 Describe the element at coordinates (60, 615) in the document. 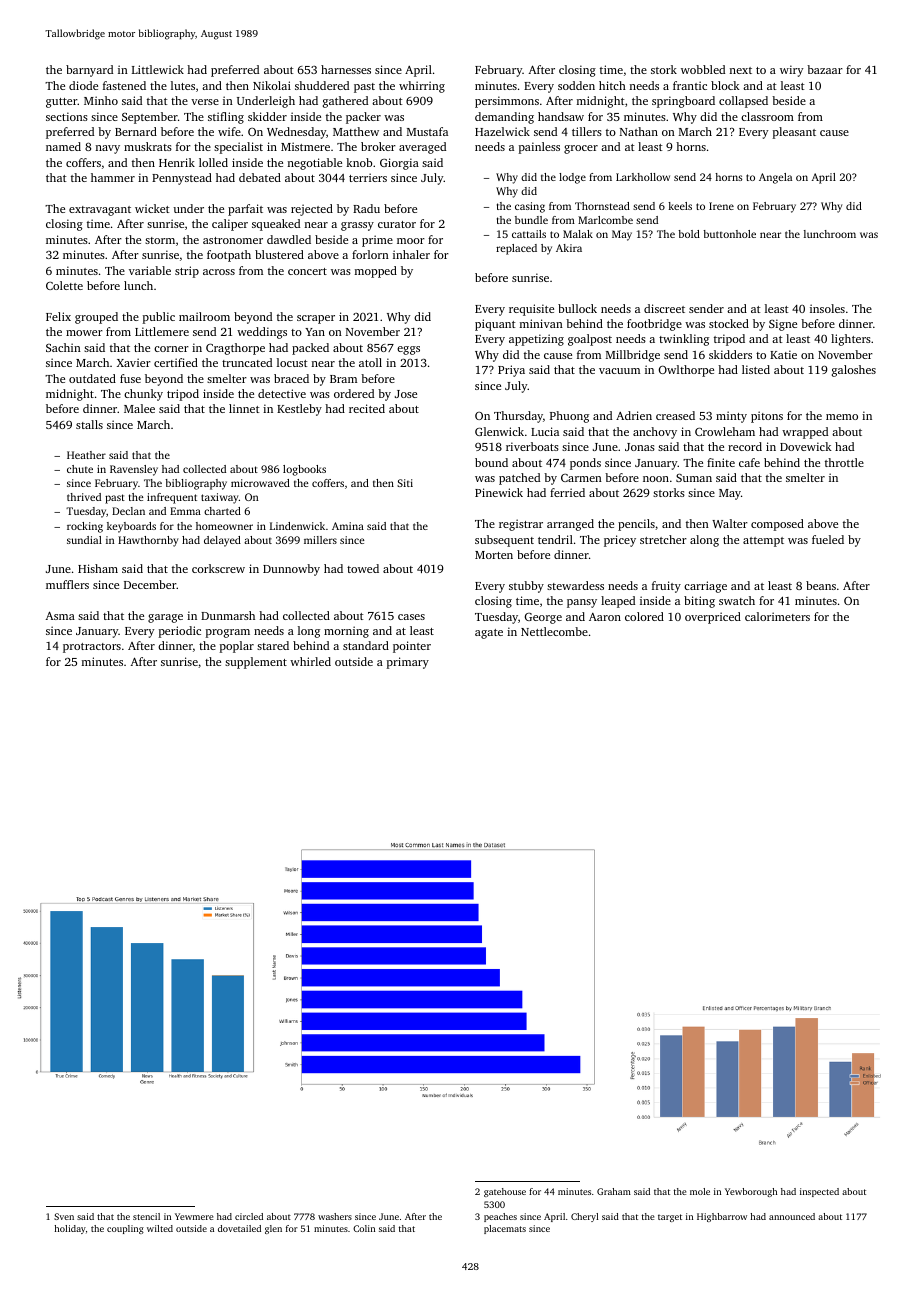

I see `Asma` at that location.
